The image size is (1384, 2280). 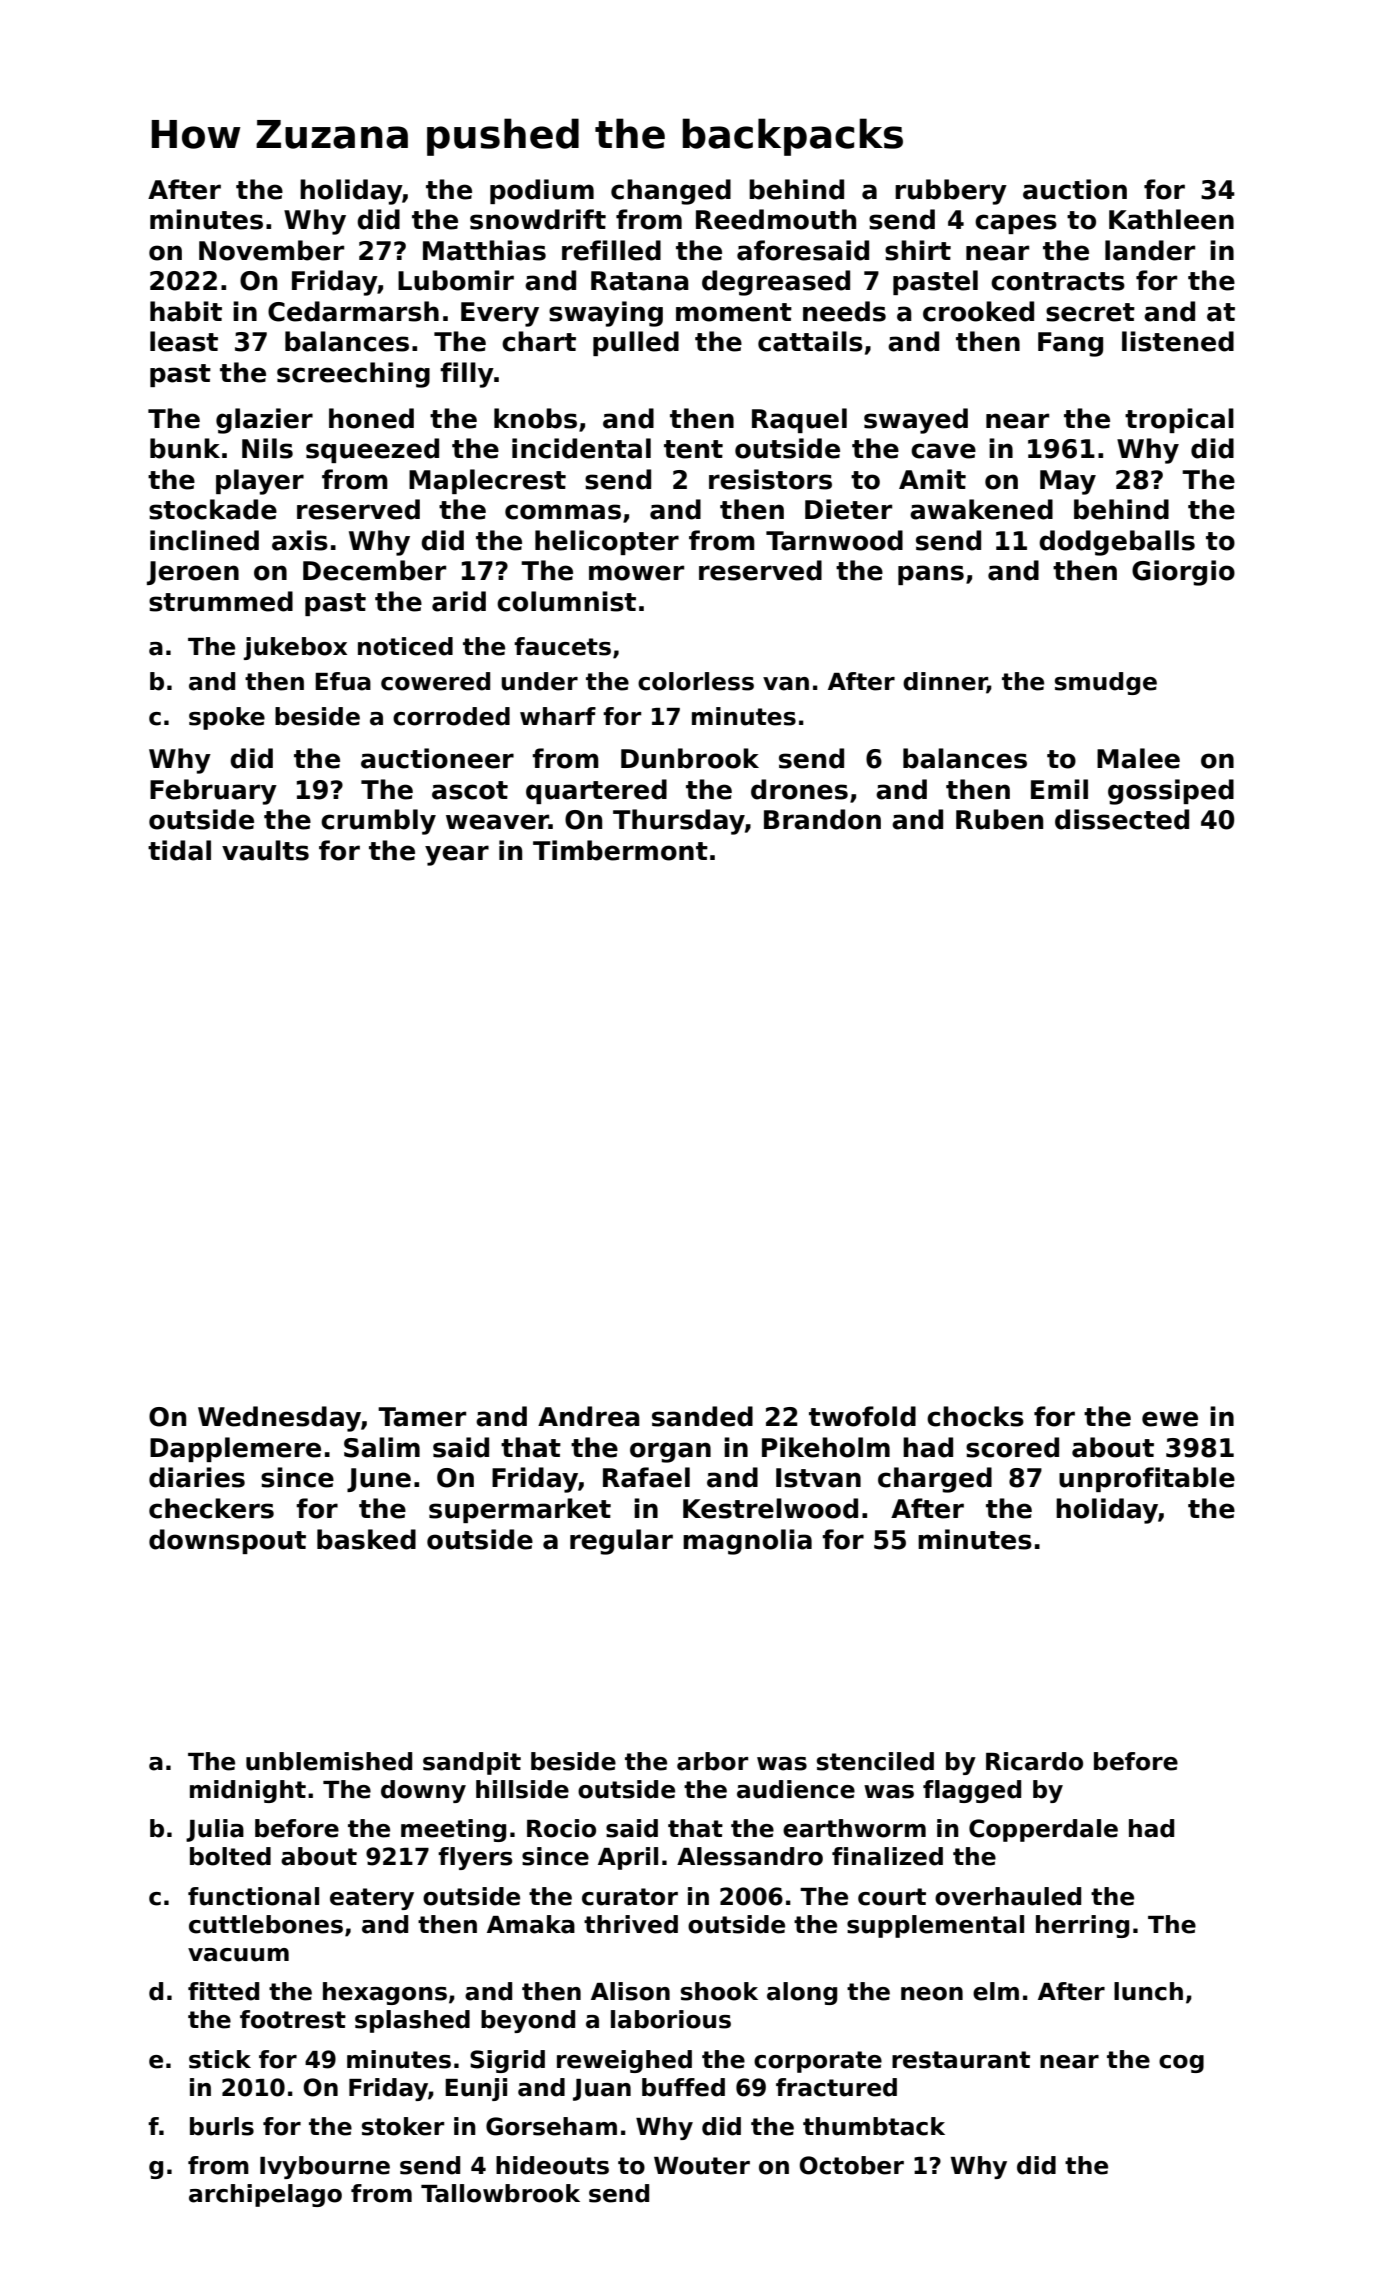 What do you see at coordinates (862, 1416) in the document?
I see `twofold` at bounding box center [862, 1416].
